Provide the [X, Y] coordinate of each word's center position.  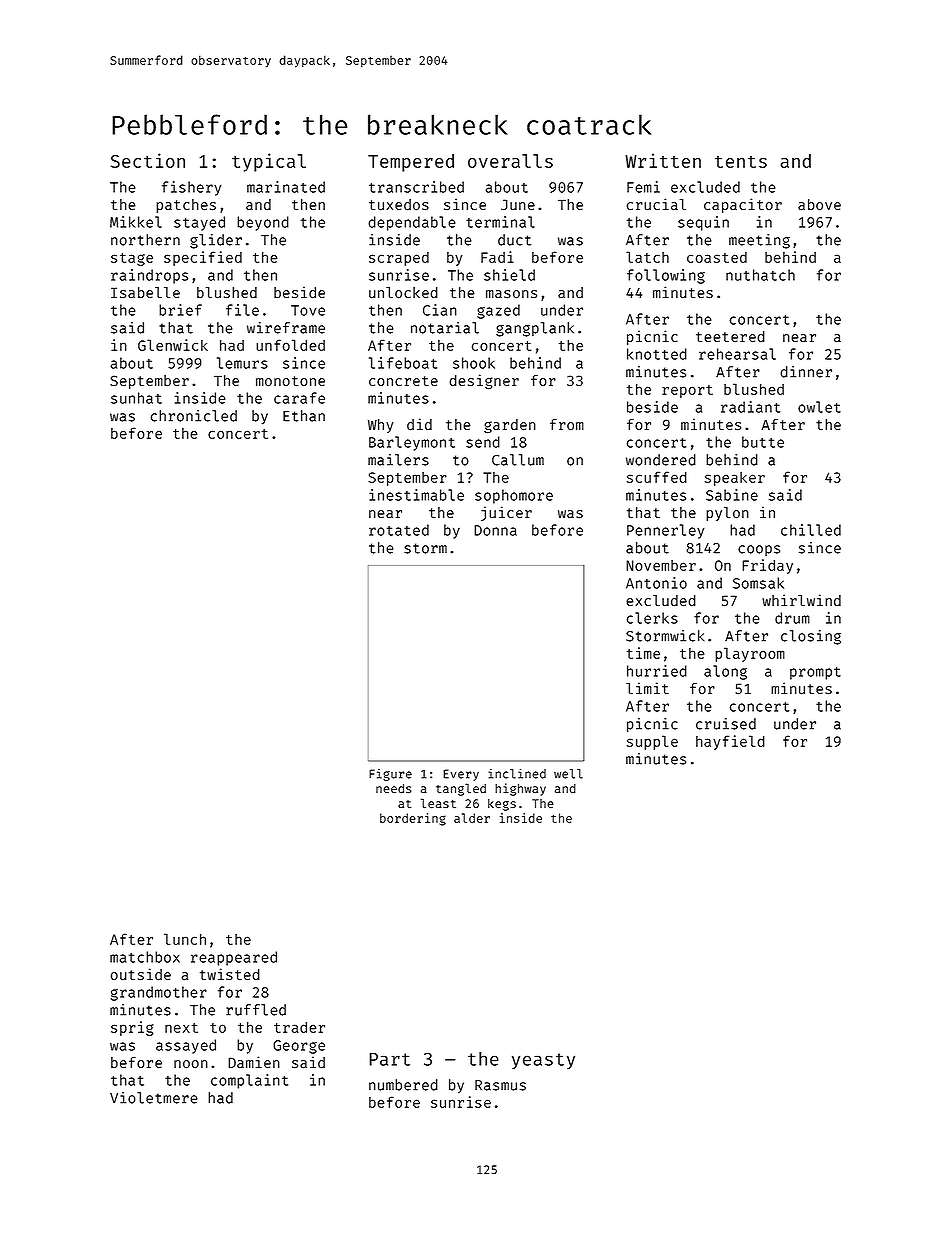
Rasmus [500, 1085]
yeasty [543, 1061]
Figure [390, 775]
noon [191, 1064]
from [567, 425]
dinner [806, 372]
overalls [510, 161]
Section [148, 160]
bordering [413, 819]
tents [741, 162]
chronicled [194, 416]
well [568, 774]
